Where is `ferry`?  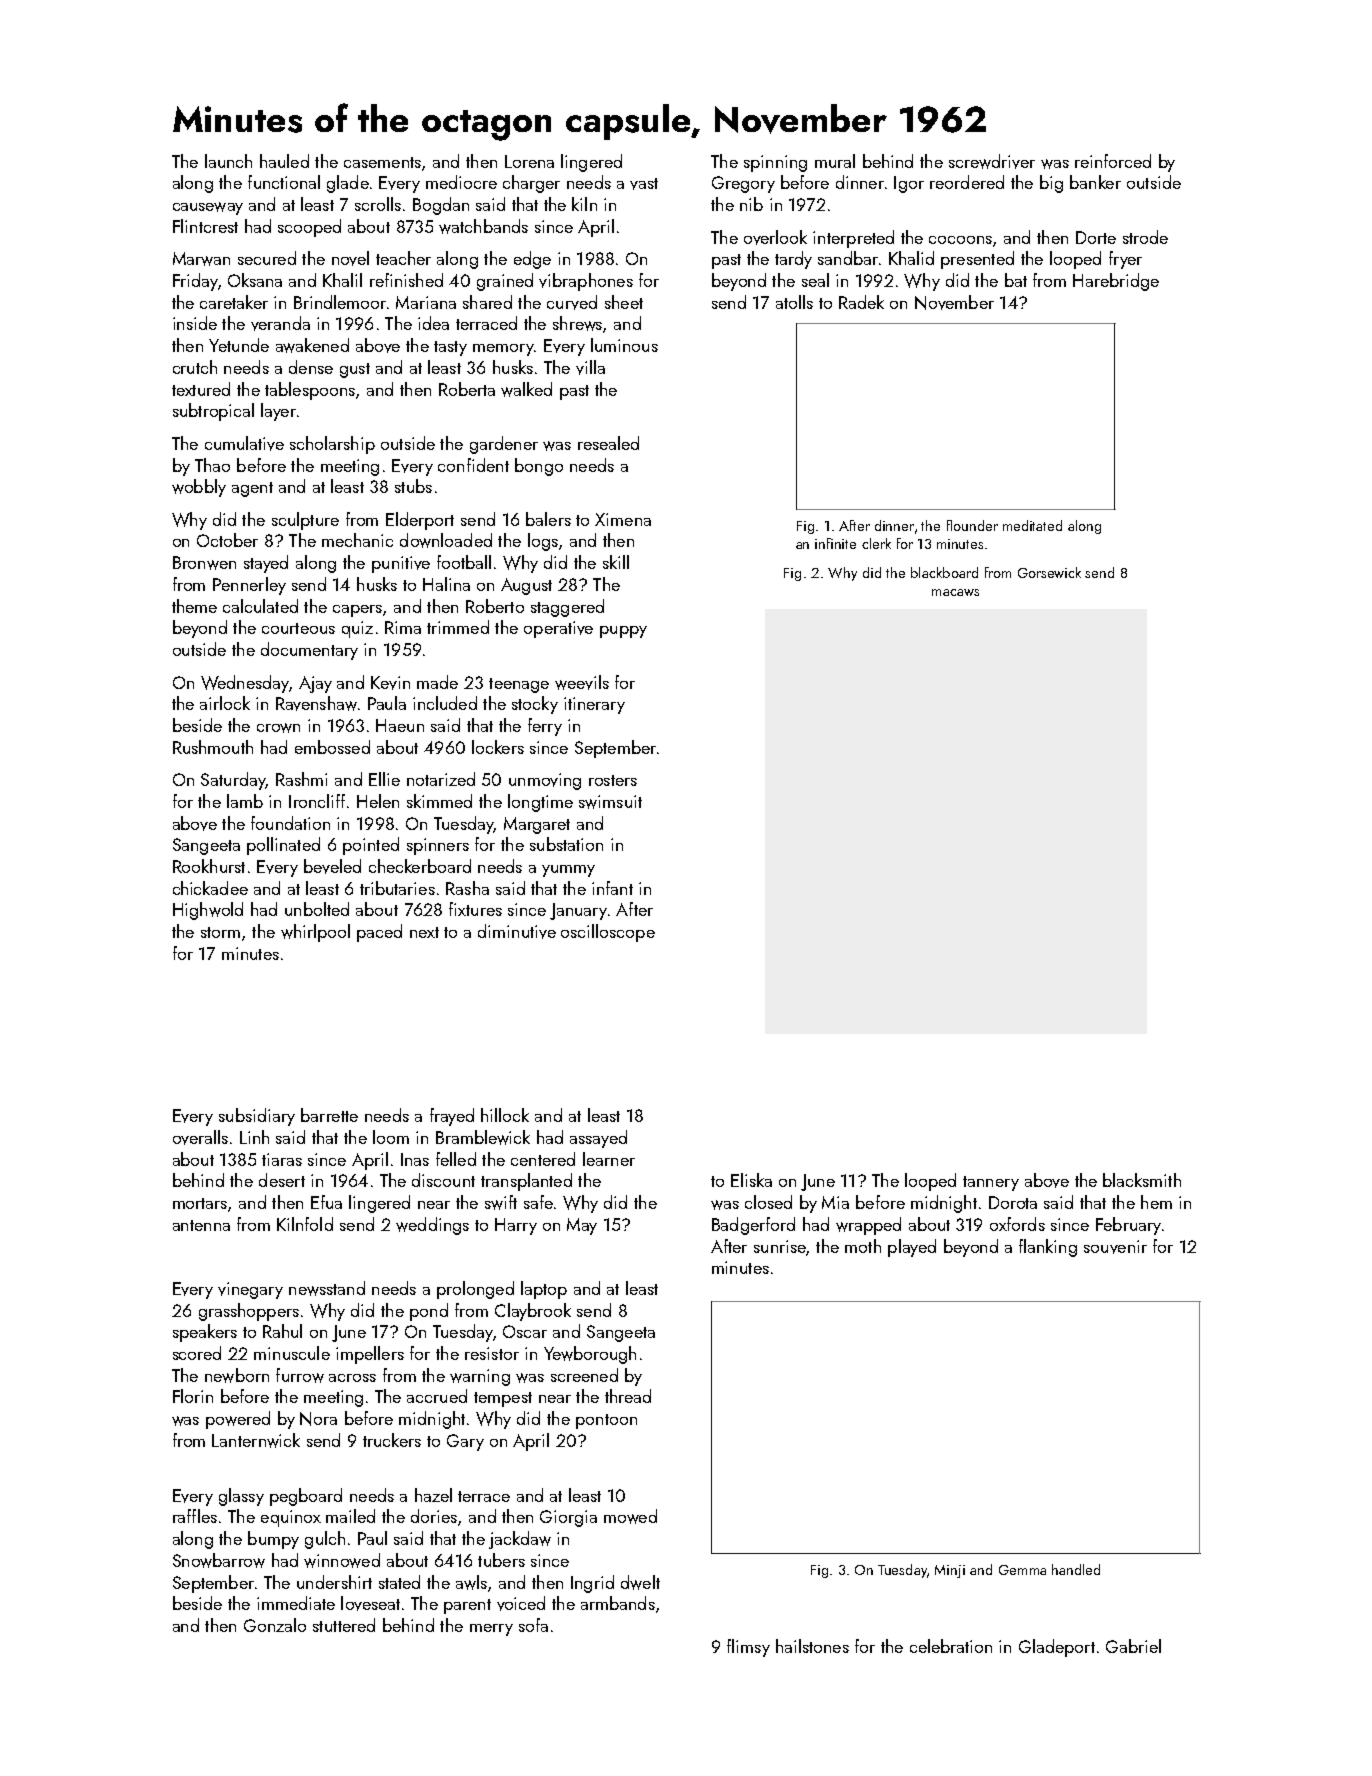
ferry is located at coordinates (545, 727).
